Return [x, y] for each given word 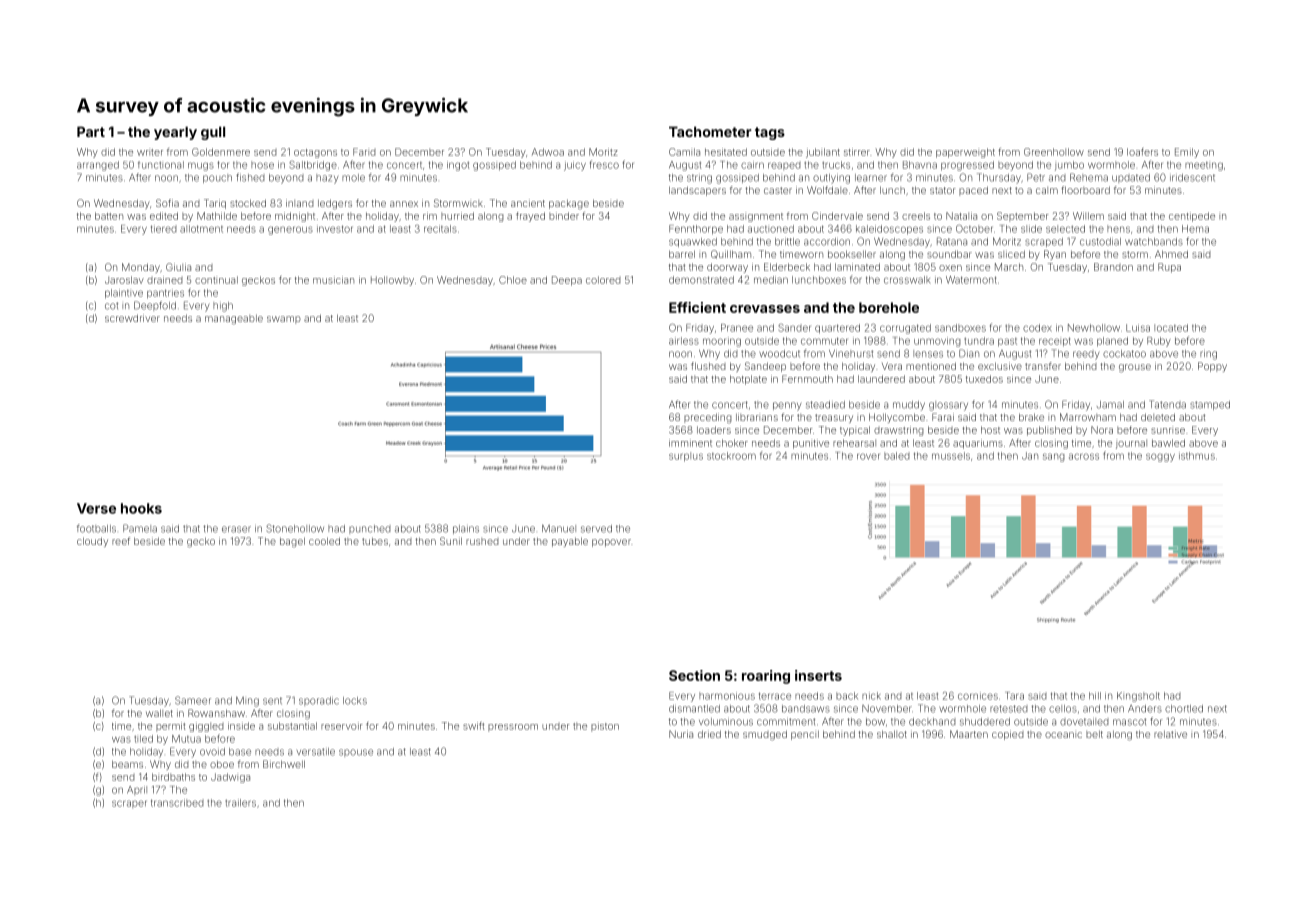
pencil [805, 735]
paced [973, 191]
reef [121, 541]
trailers [240, 803]
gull [213, 133]
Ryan [1055, 255]
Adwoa [548, 152]
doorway [727, 268]
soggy [1160, 457]
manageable [234, 319]
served [596, 529]
